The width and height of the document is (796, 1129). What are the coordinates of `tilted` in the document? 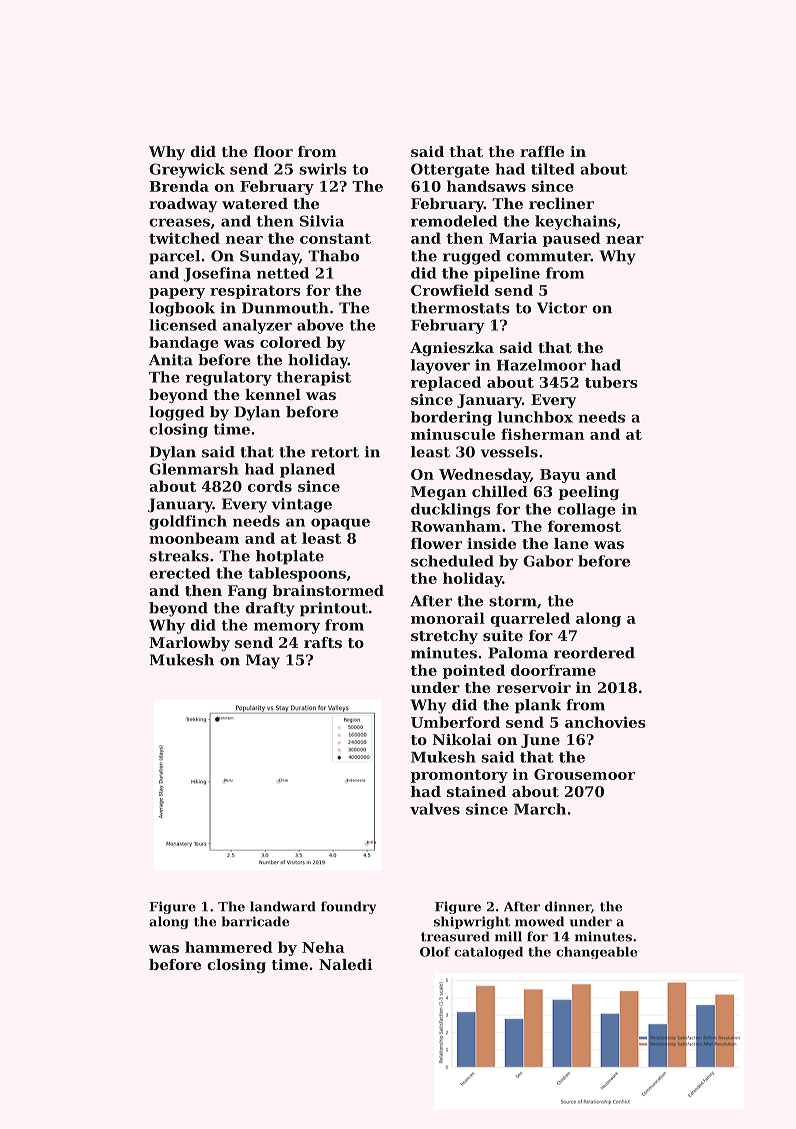 It's located at (553, 169).
